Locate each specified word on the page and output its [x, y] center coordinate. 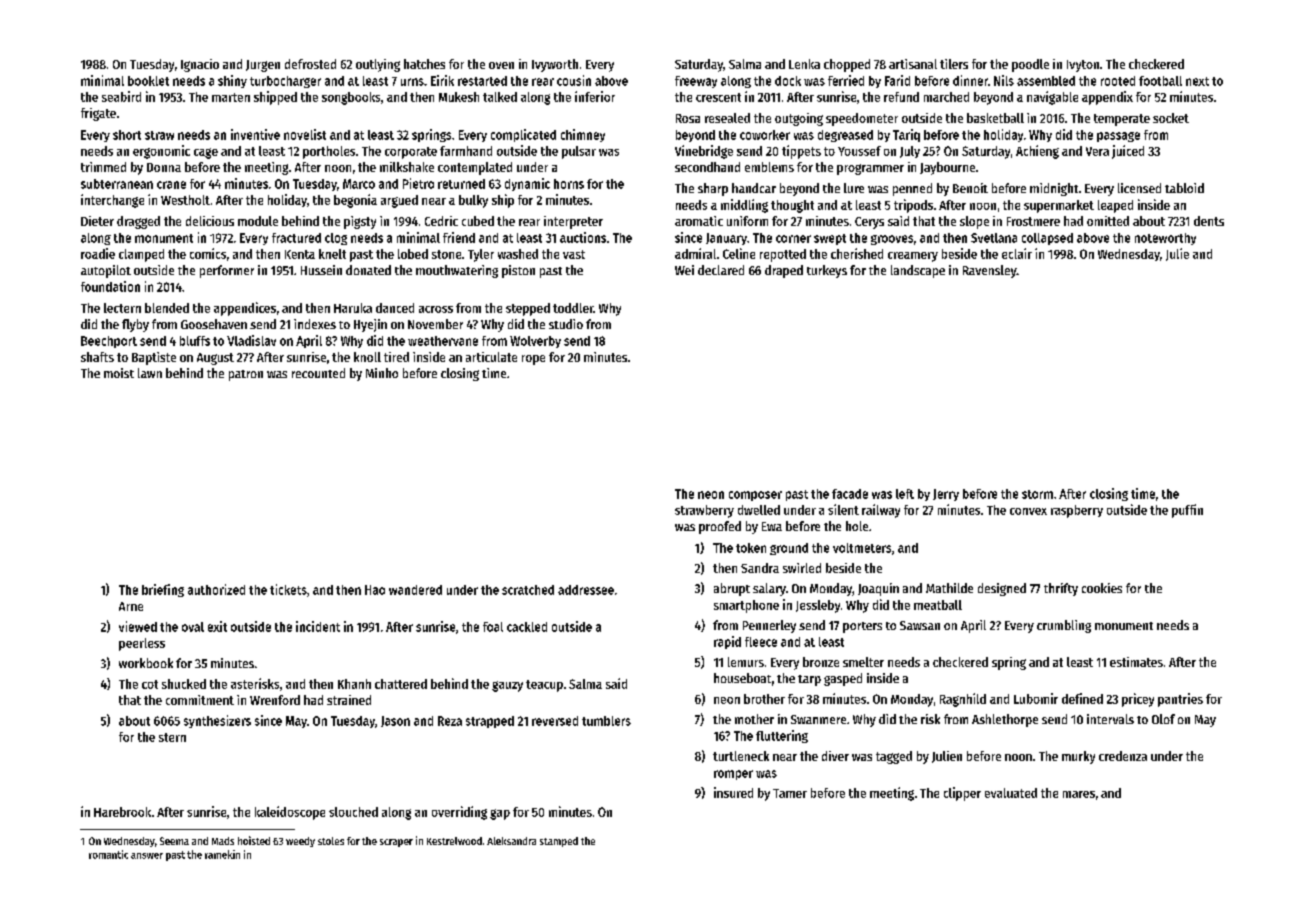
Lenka [804, 64]
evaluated [1011, 793]
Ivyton [1083, 66]
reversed [555, 721]
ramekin [222, 854]
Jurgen [263, 66]
